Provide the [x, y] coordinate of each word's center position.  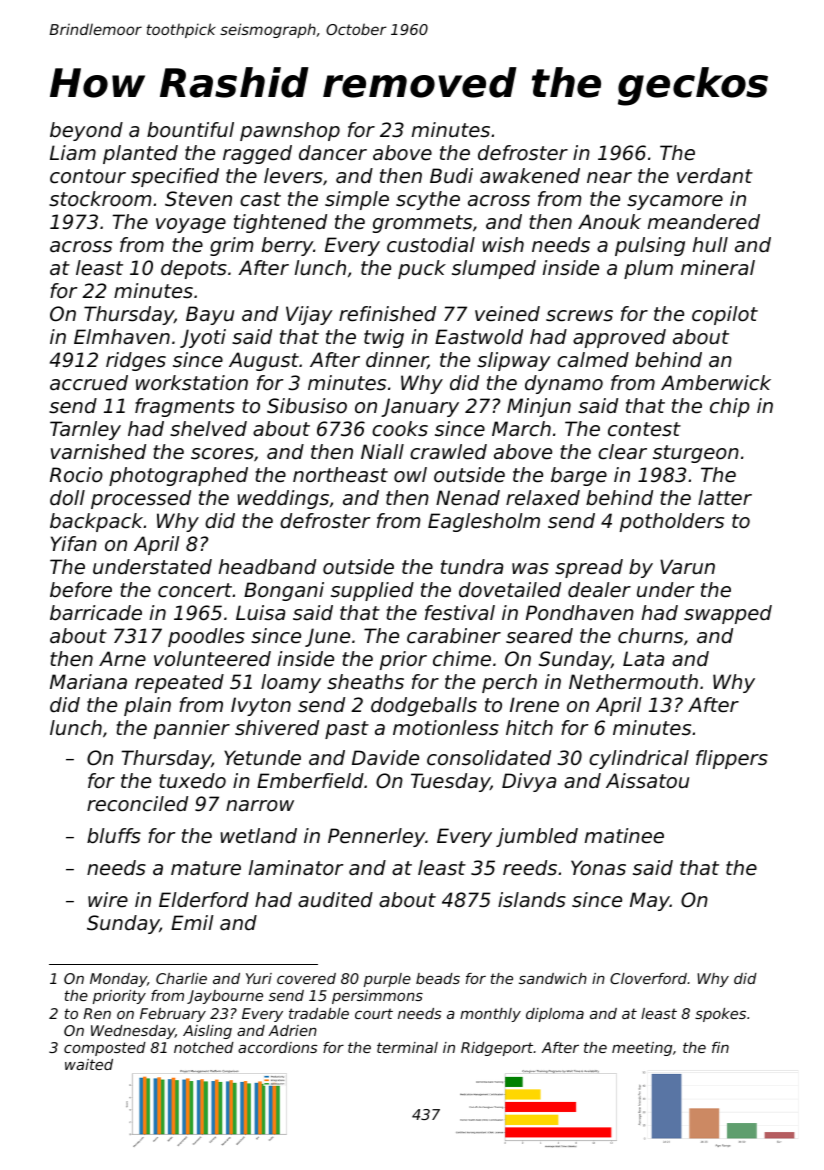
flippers [732, 759]
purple [387, 980]
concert [195, 590]
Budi [451, 176]
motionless [446, 728]
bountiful [190, 130]
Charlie [181, 978]
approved [619, 338]
